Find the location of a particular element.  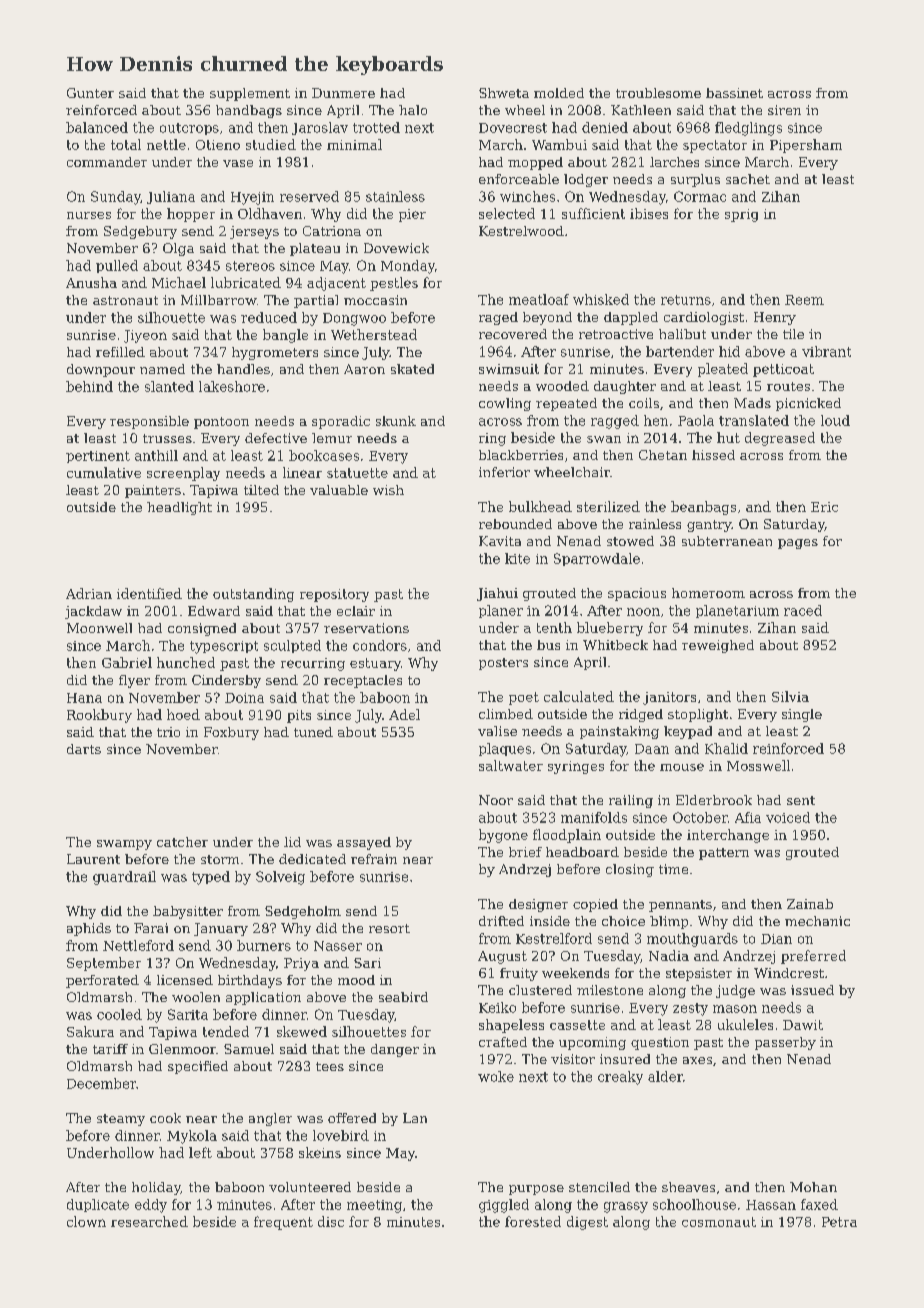

Samuel is located at coordinates (249, 1049).
